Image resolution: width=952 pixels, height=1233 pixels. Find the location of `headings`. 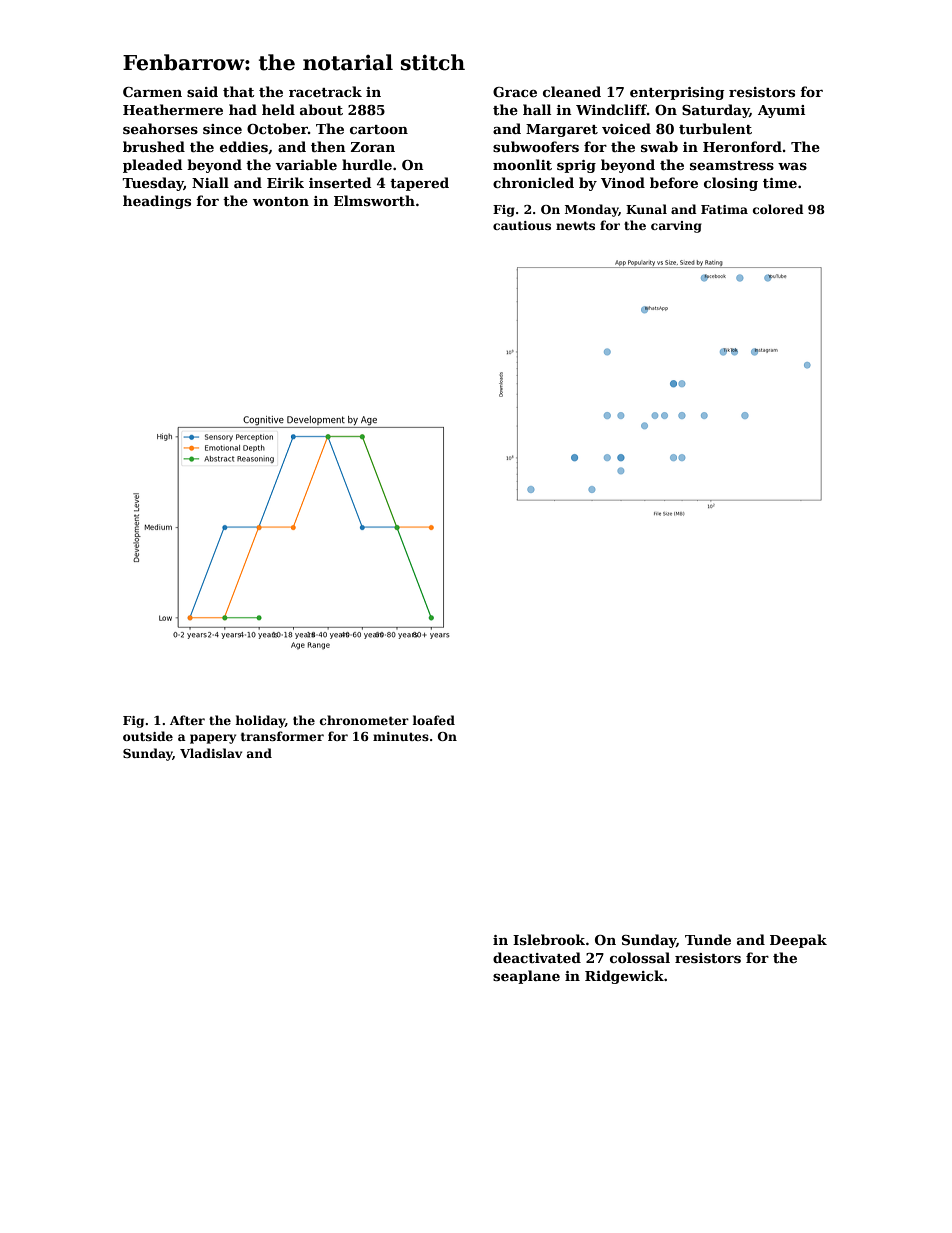

headings is located at coordinates (157, 202).
